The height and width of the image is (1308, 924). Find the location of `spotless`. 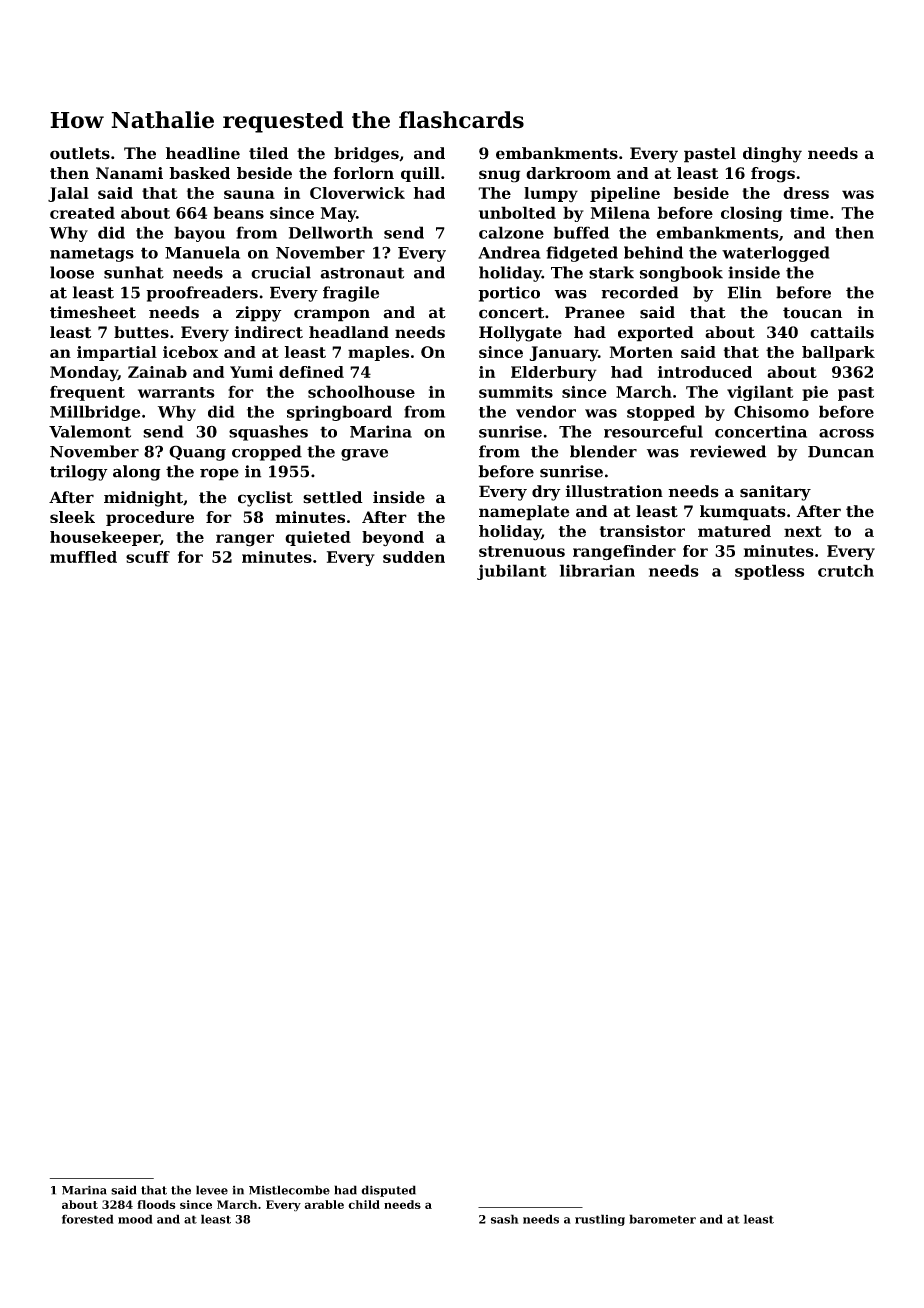

spotless is located at coordinates (769, 572).
